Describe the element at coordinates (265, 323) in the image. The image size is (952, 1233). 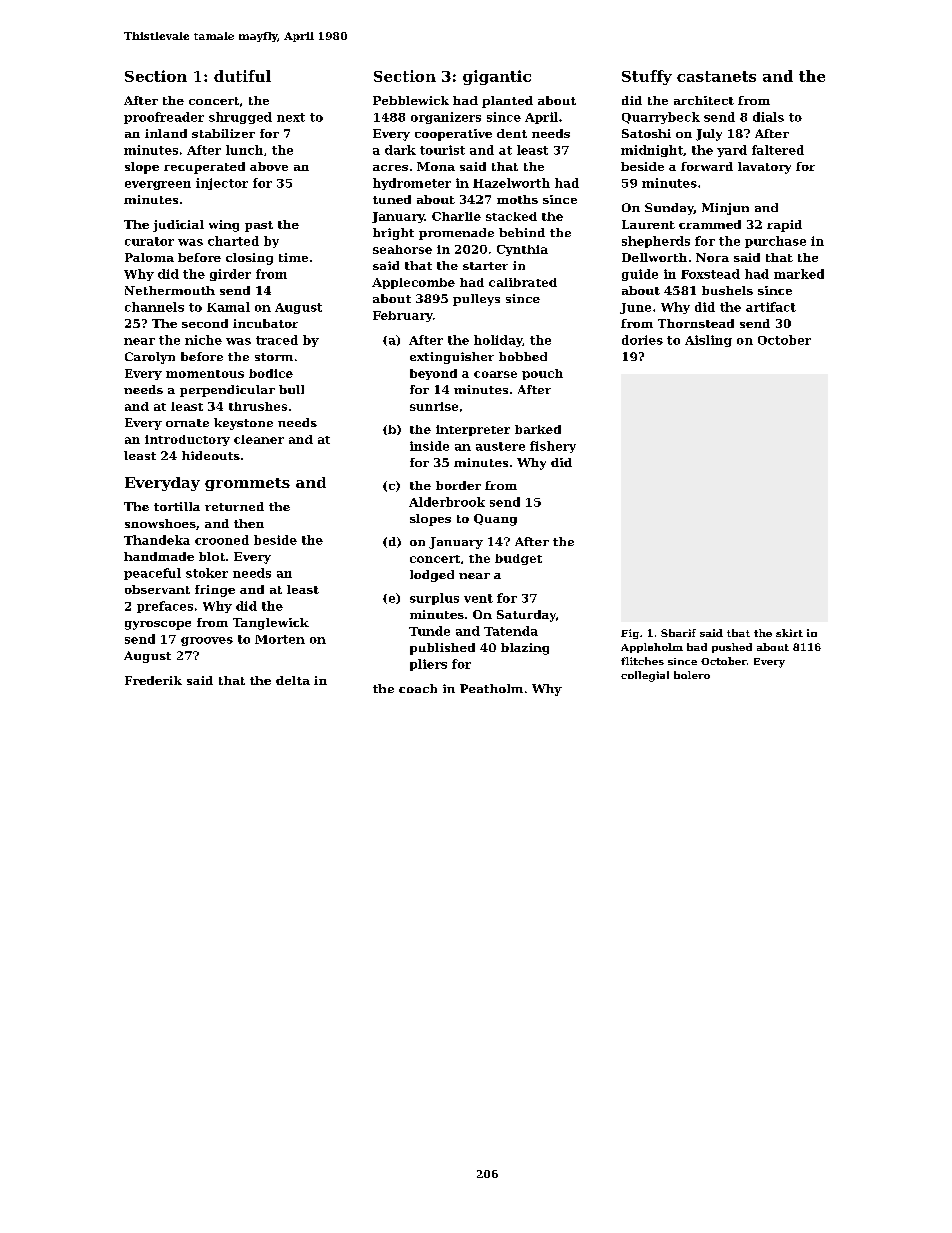
I see `incubator` at that location.
